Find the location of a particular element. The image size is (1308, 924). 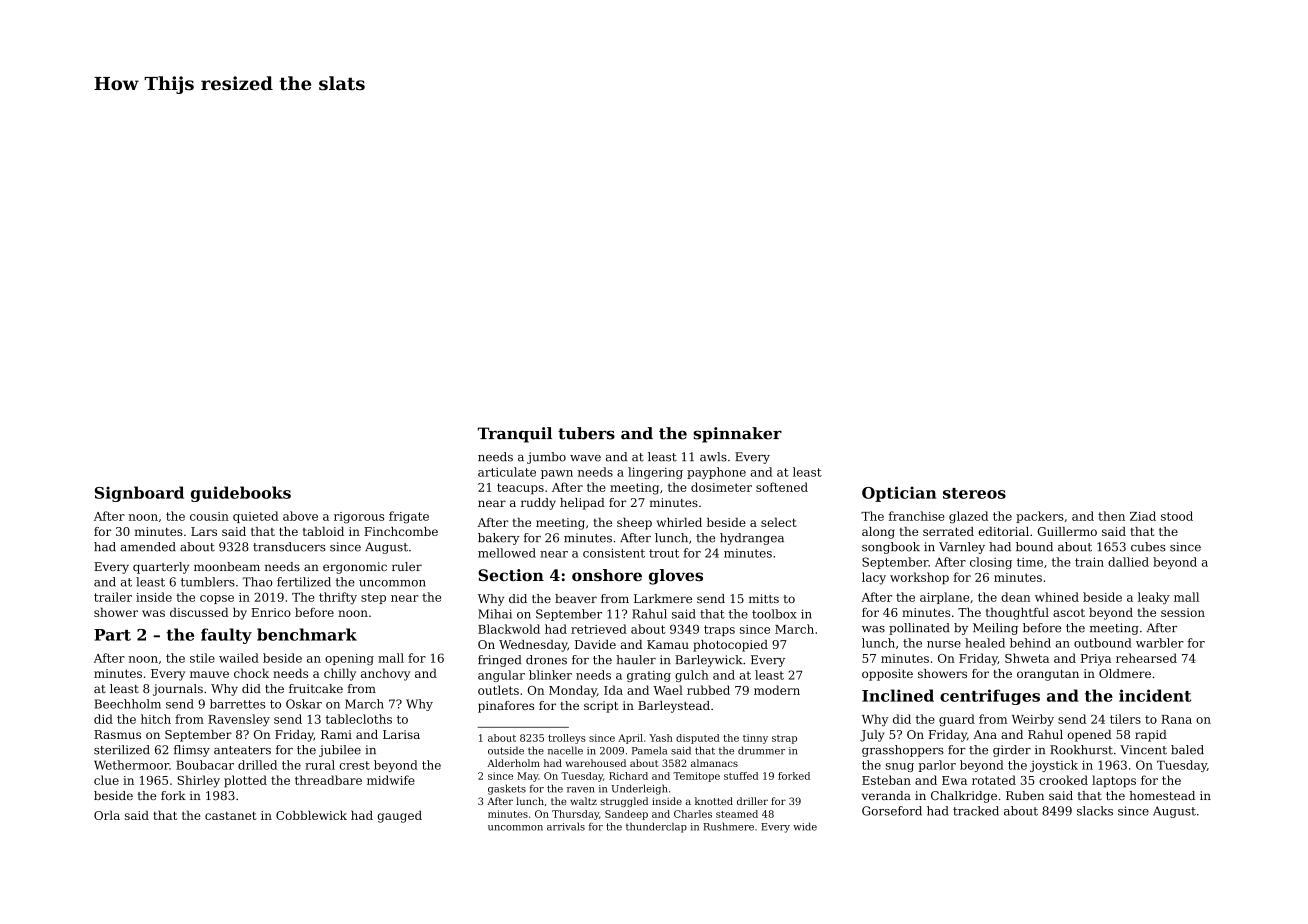

castanet is located at coordinates (231, 815).
